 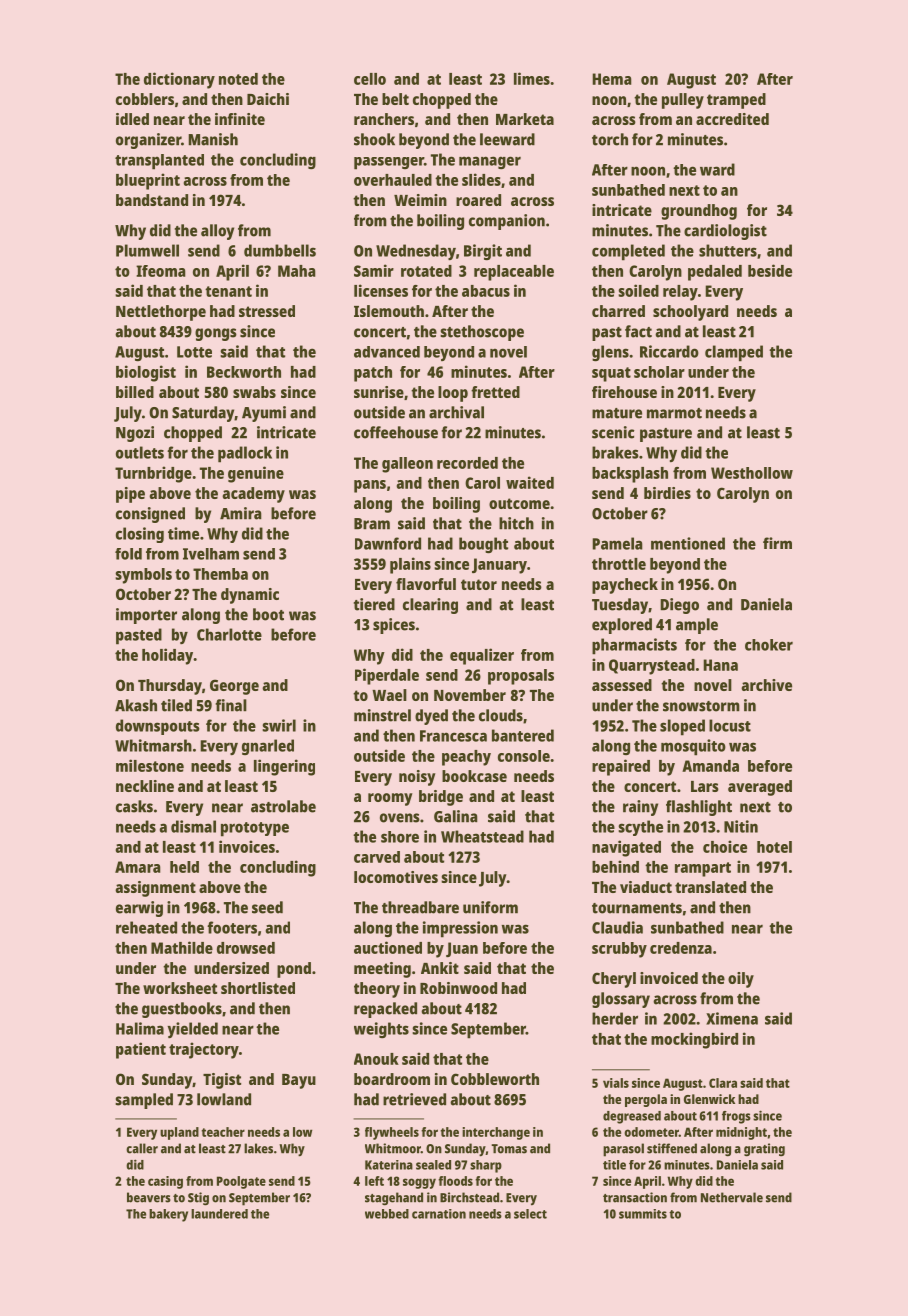 I want to click on upland, so click(x=179, y=1133).
